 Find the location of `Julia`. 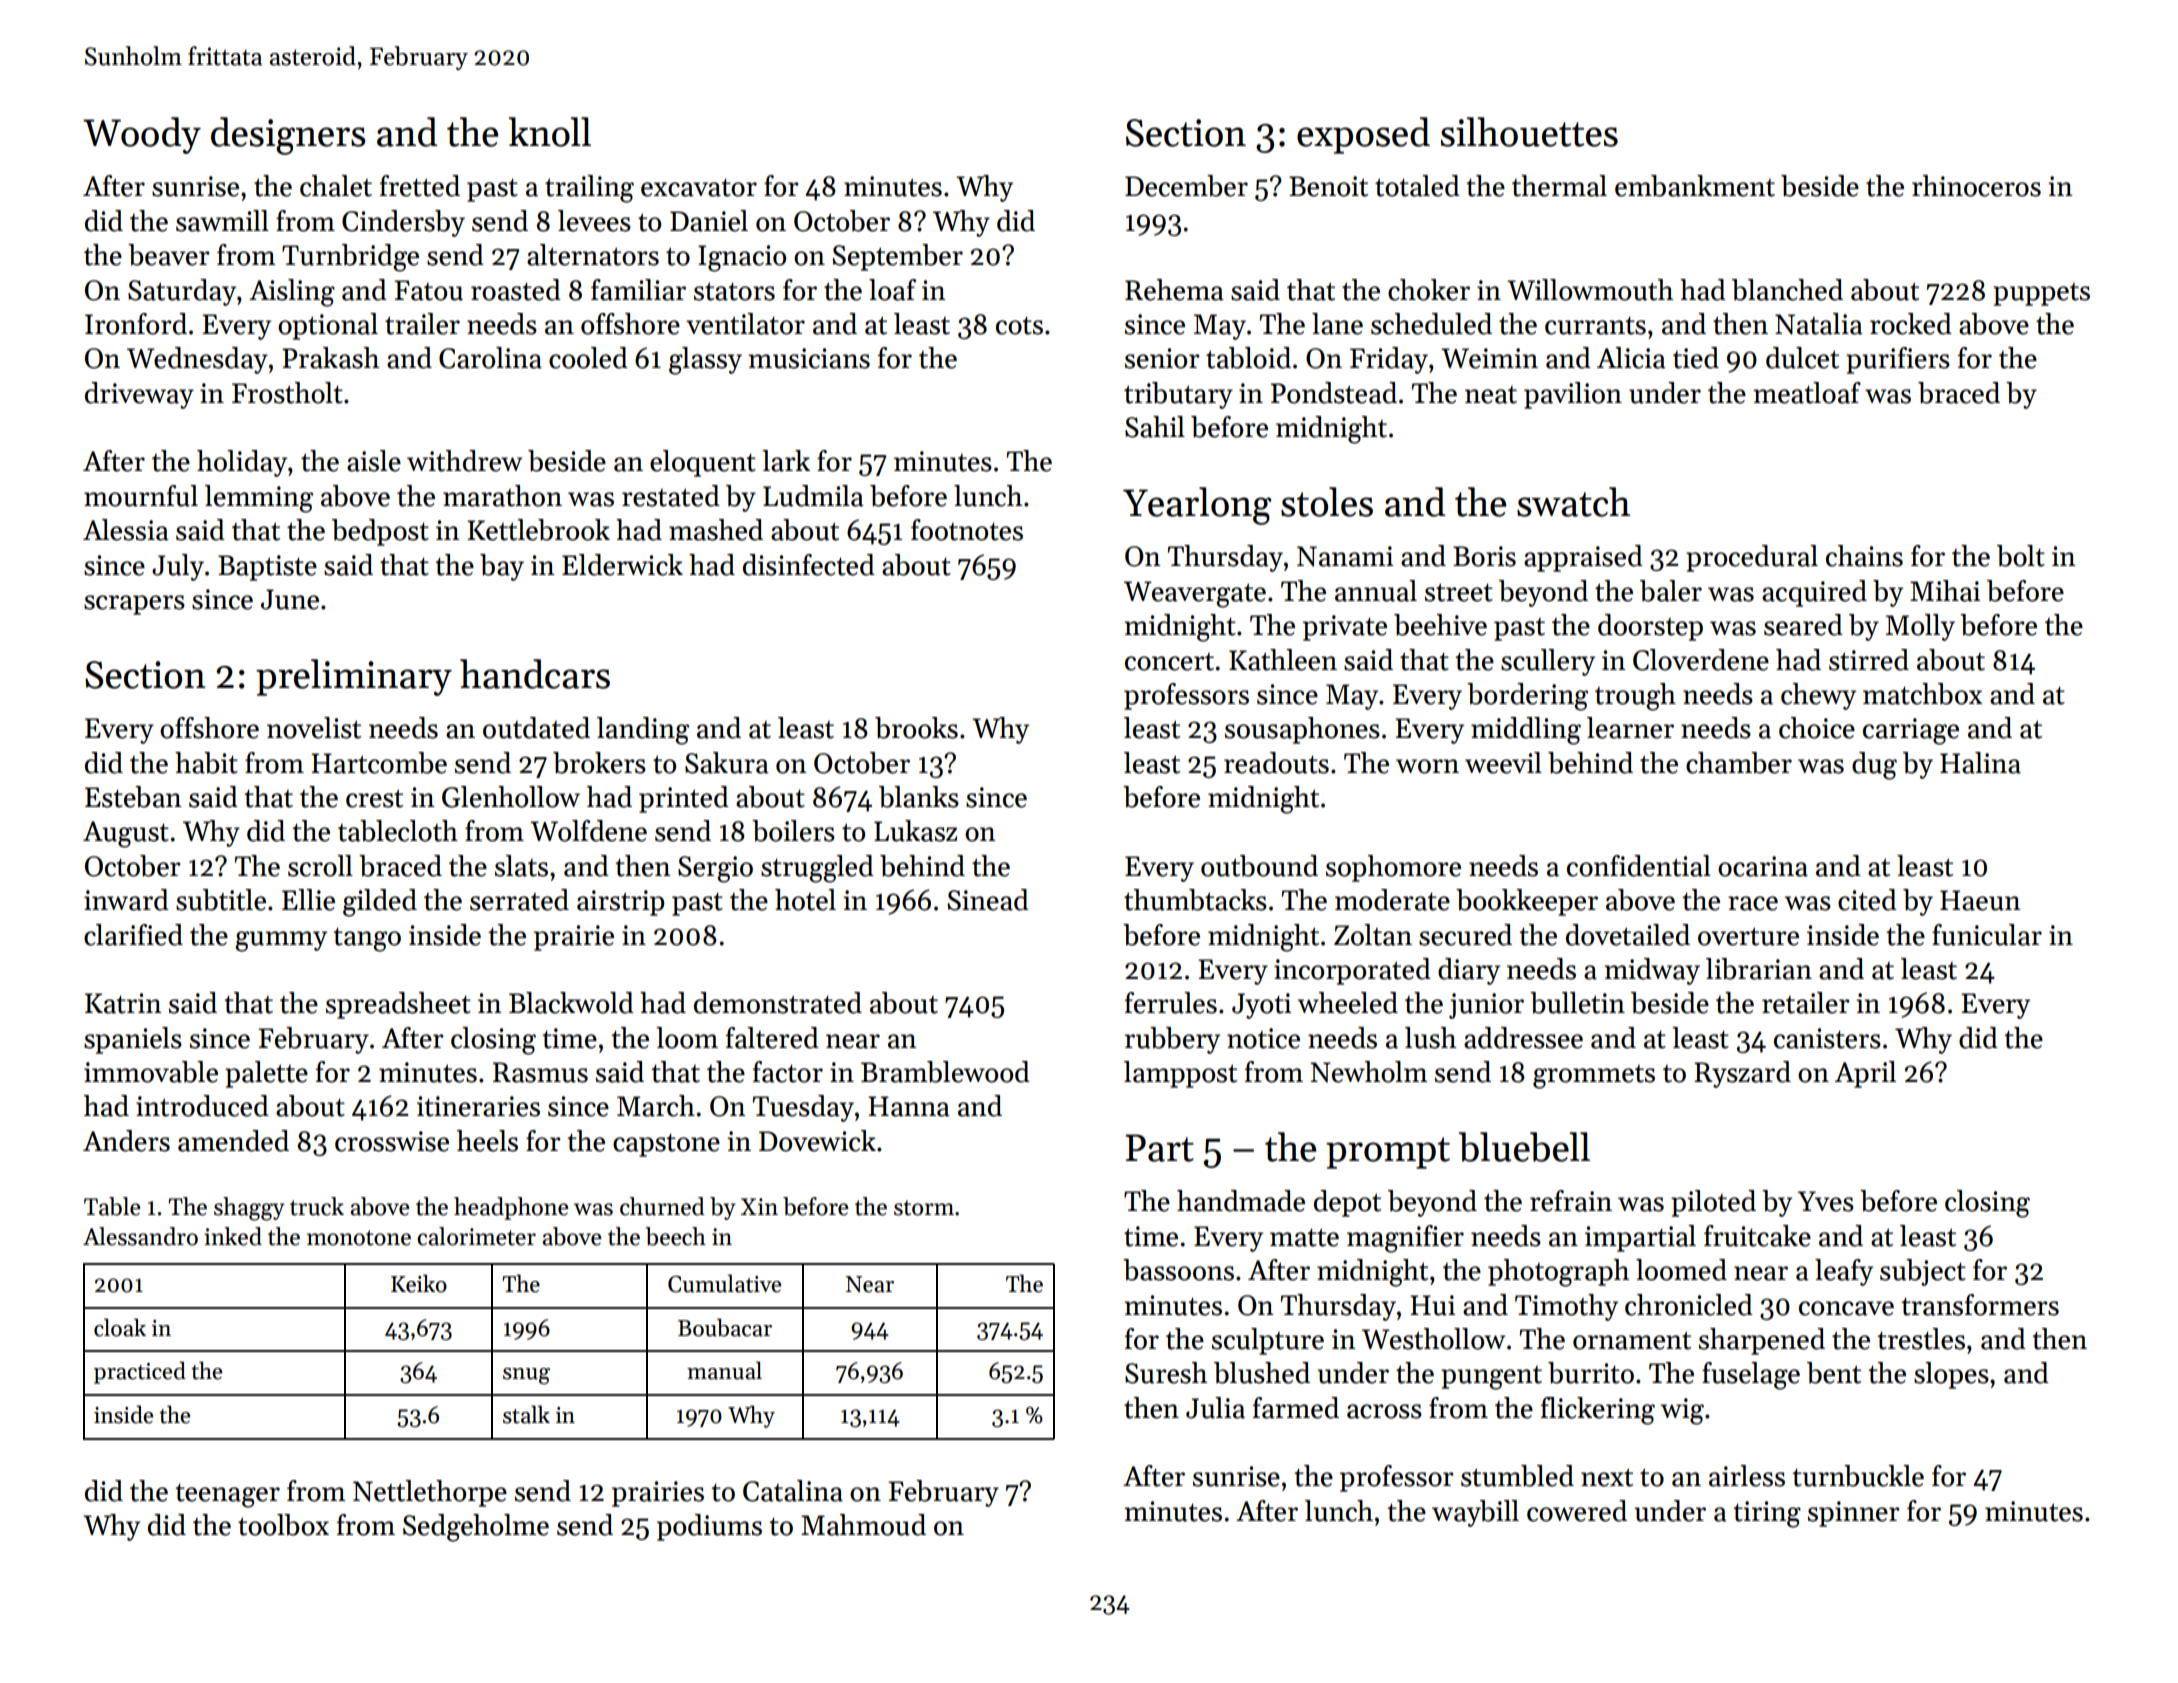

Julia is located at coordinates (1215, 1408).
